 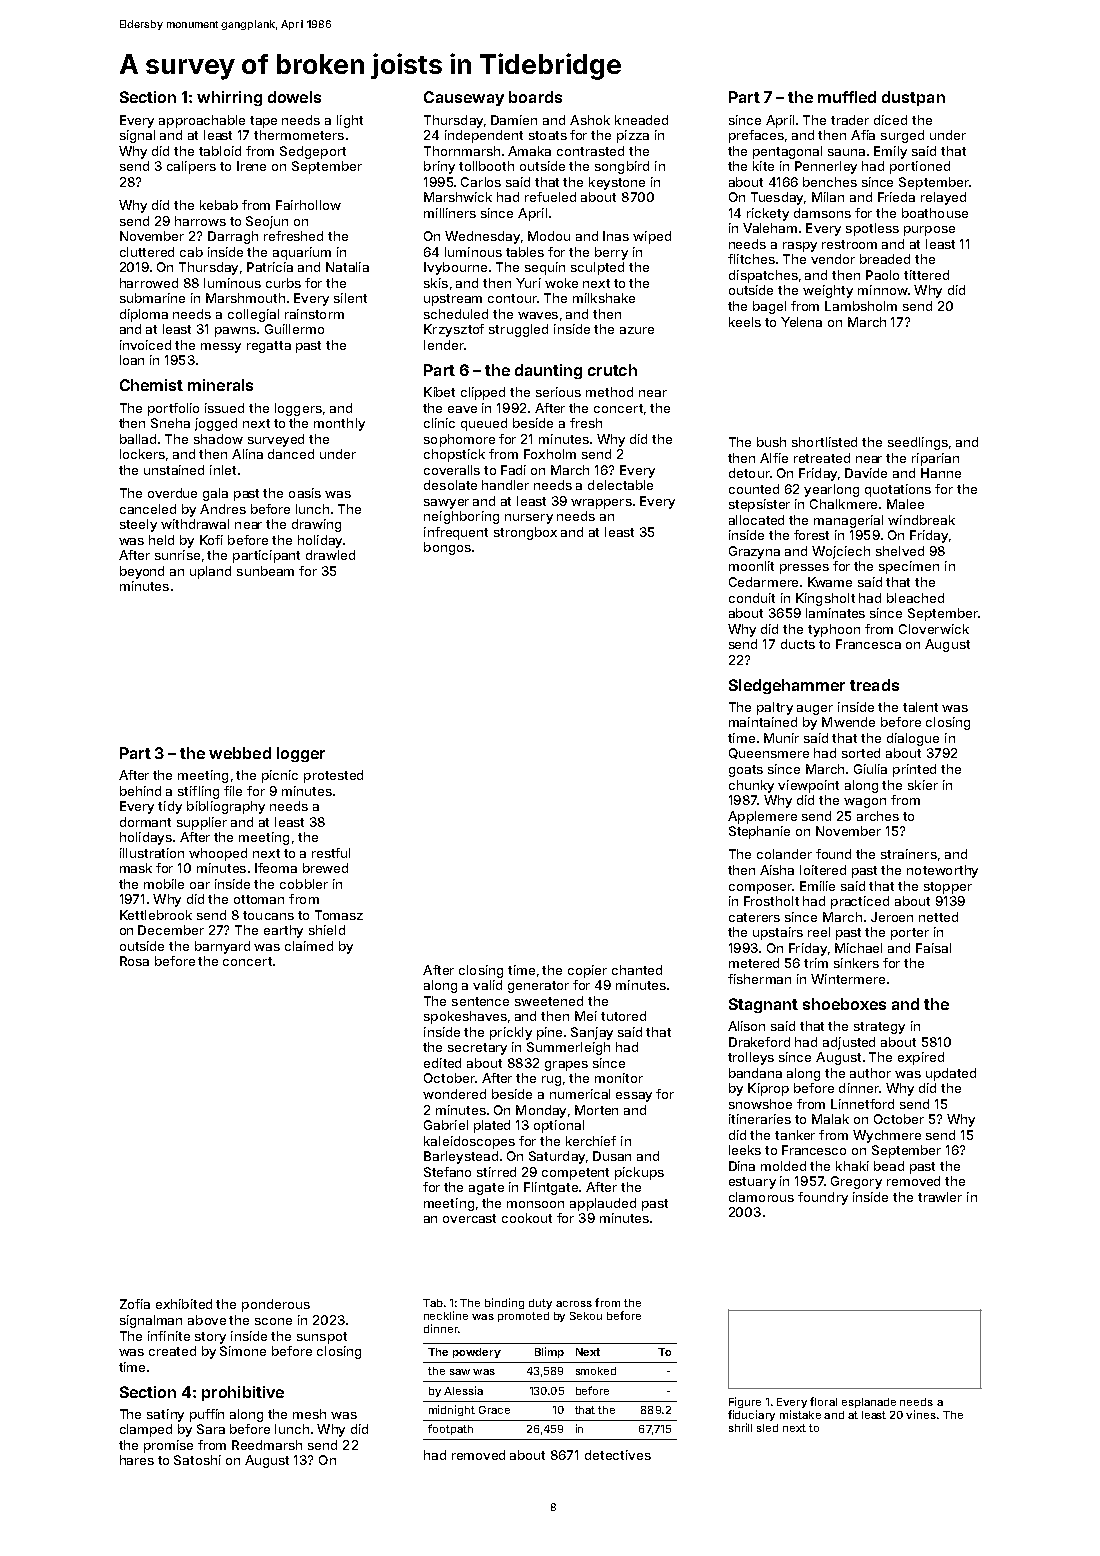 I want to click on clinic, so click(x=439, y=423).
